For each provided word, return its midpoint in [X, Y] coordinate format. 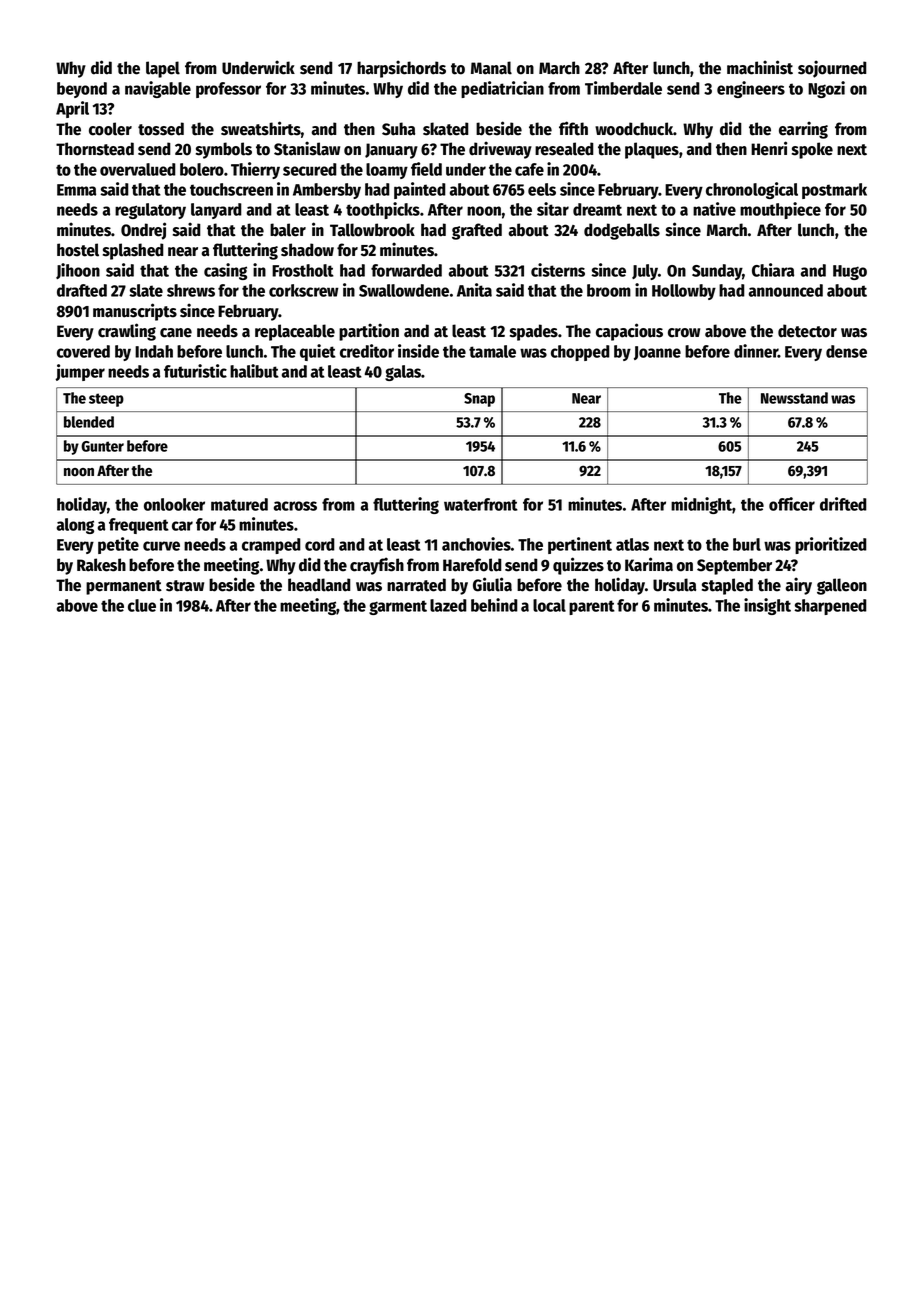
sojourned [832, 69]
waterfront [481, 504]
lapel [163, 69]
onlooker [174, 504]
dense [846, 351]
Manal [491, 68]
